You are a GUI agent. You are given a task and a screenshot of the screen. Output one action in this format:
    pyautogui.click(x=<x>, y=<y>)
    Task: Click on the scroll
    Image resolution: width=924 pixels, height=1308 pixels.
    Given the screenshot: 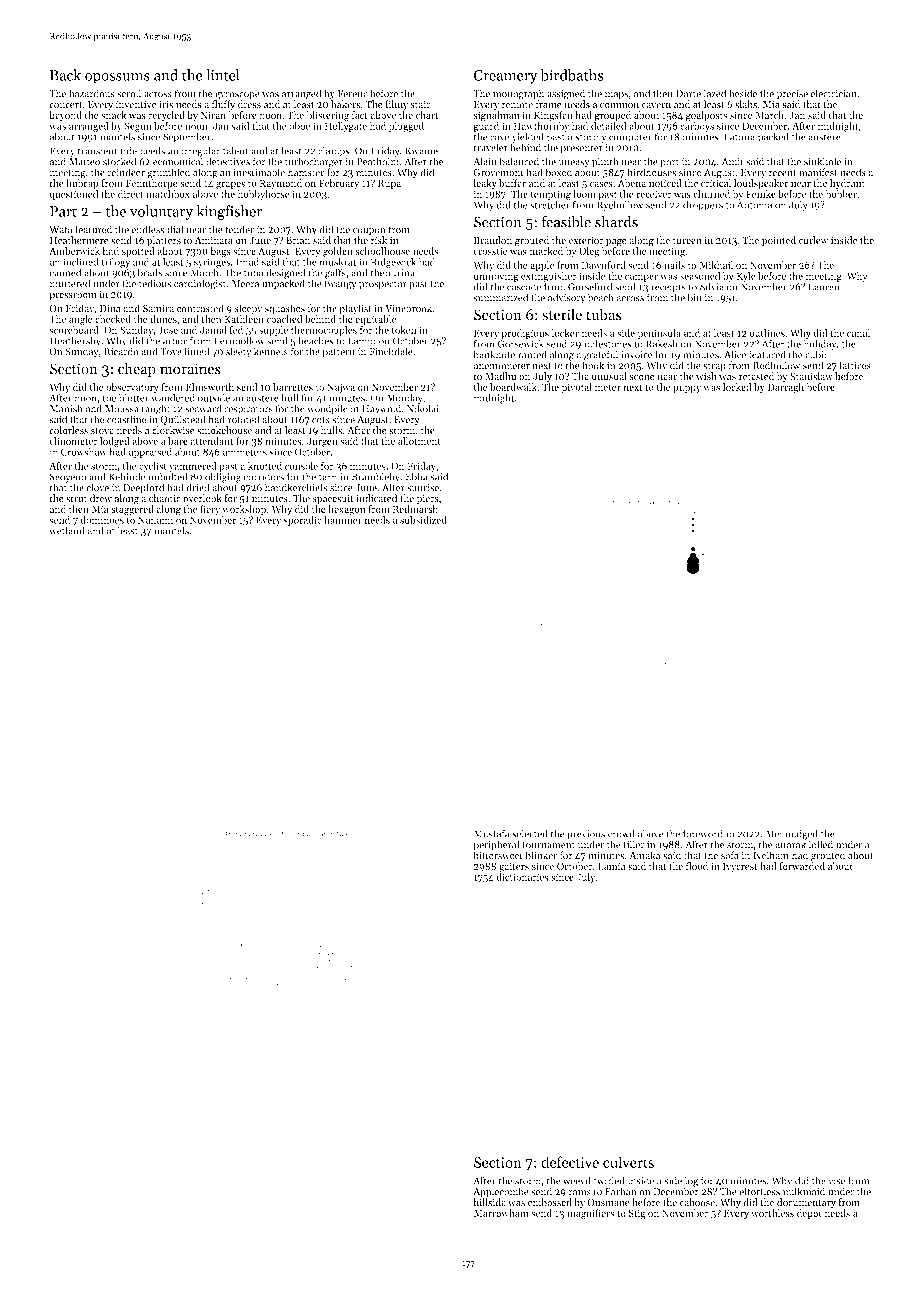 What is the action you would take?
    pyautogui.click(x=129, y=93)
